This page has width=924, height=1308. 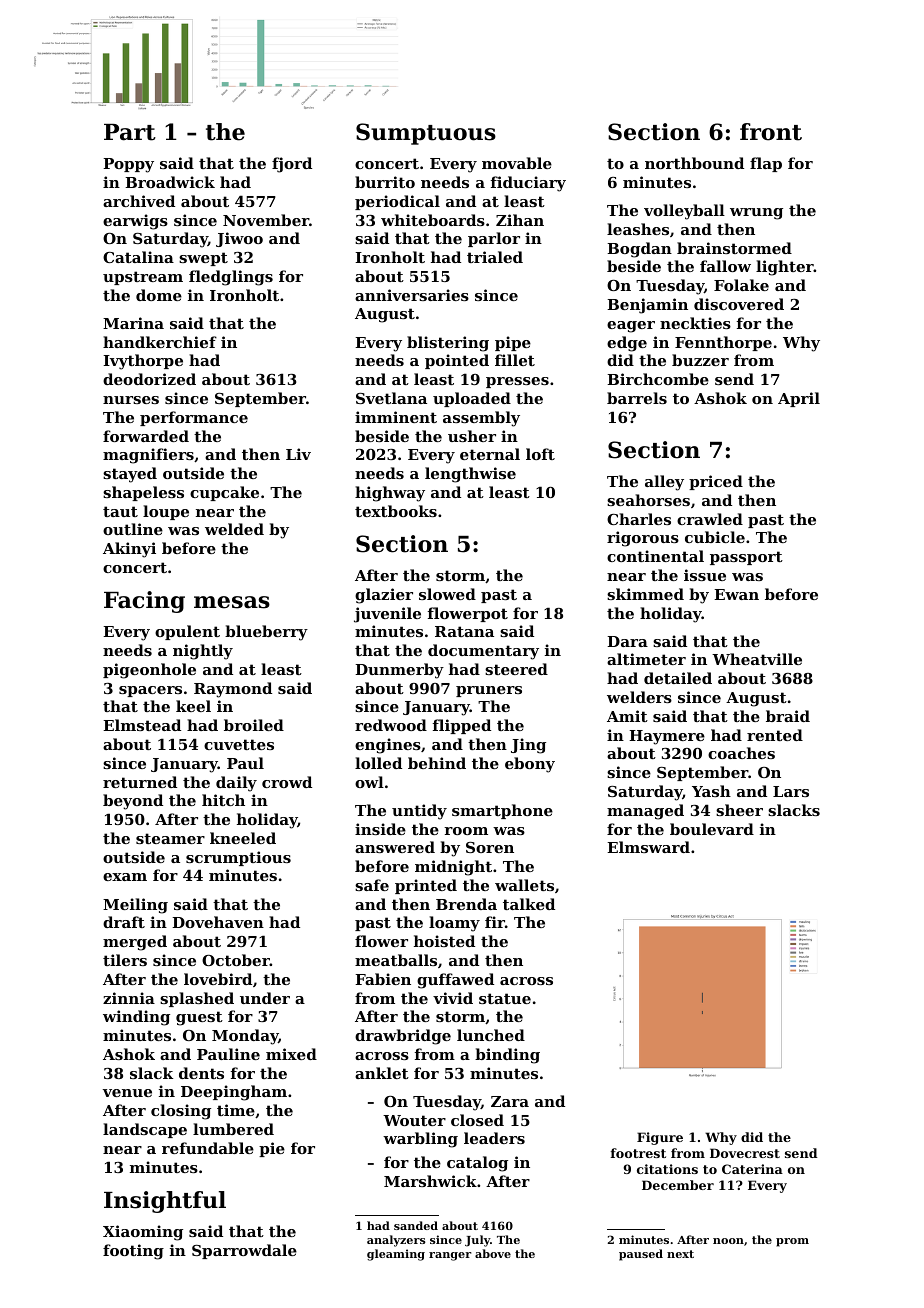 I want to click on steered, so click(x=516, y=669).
